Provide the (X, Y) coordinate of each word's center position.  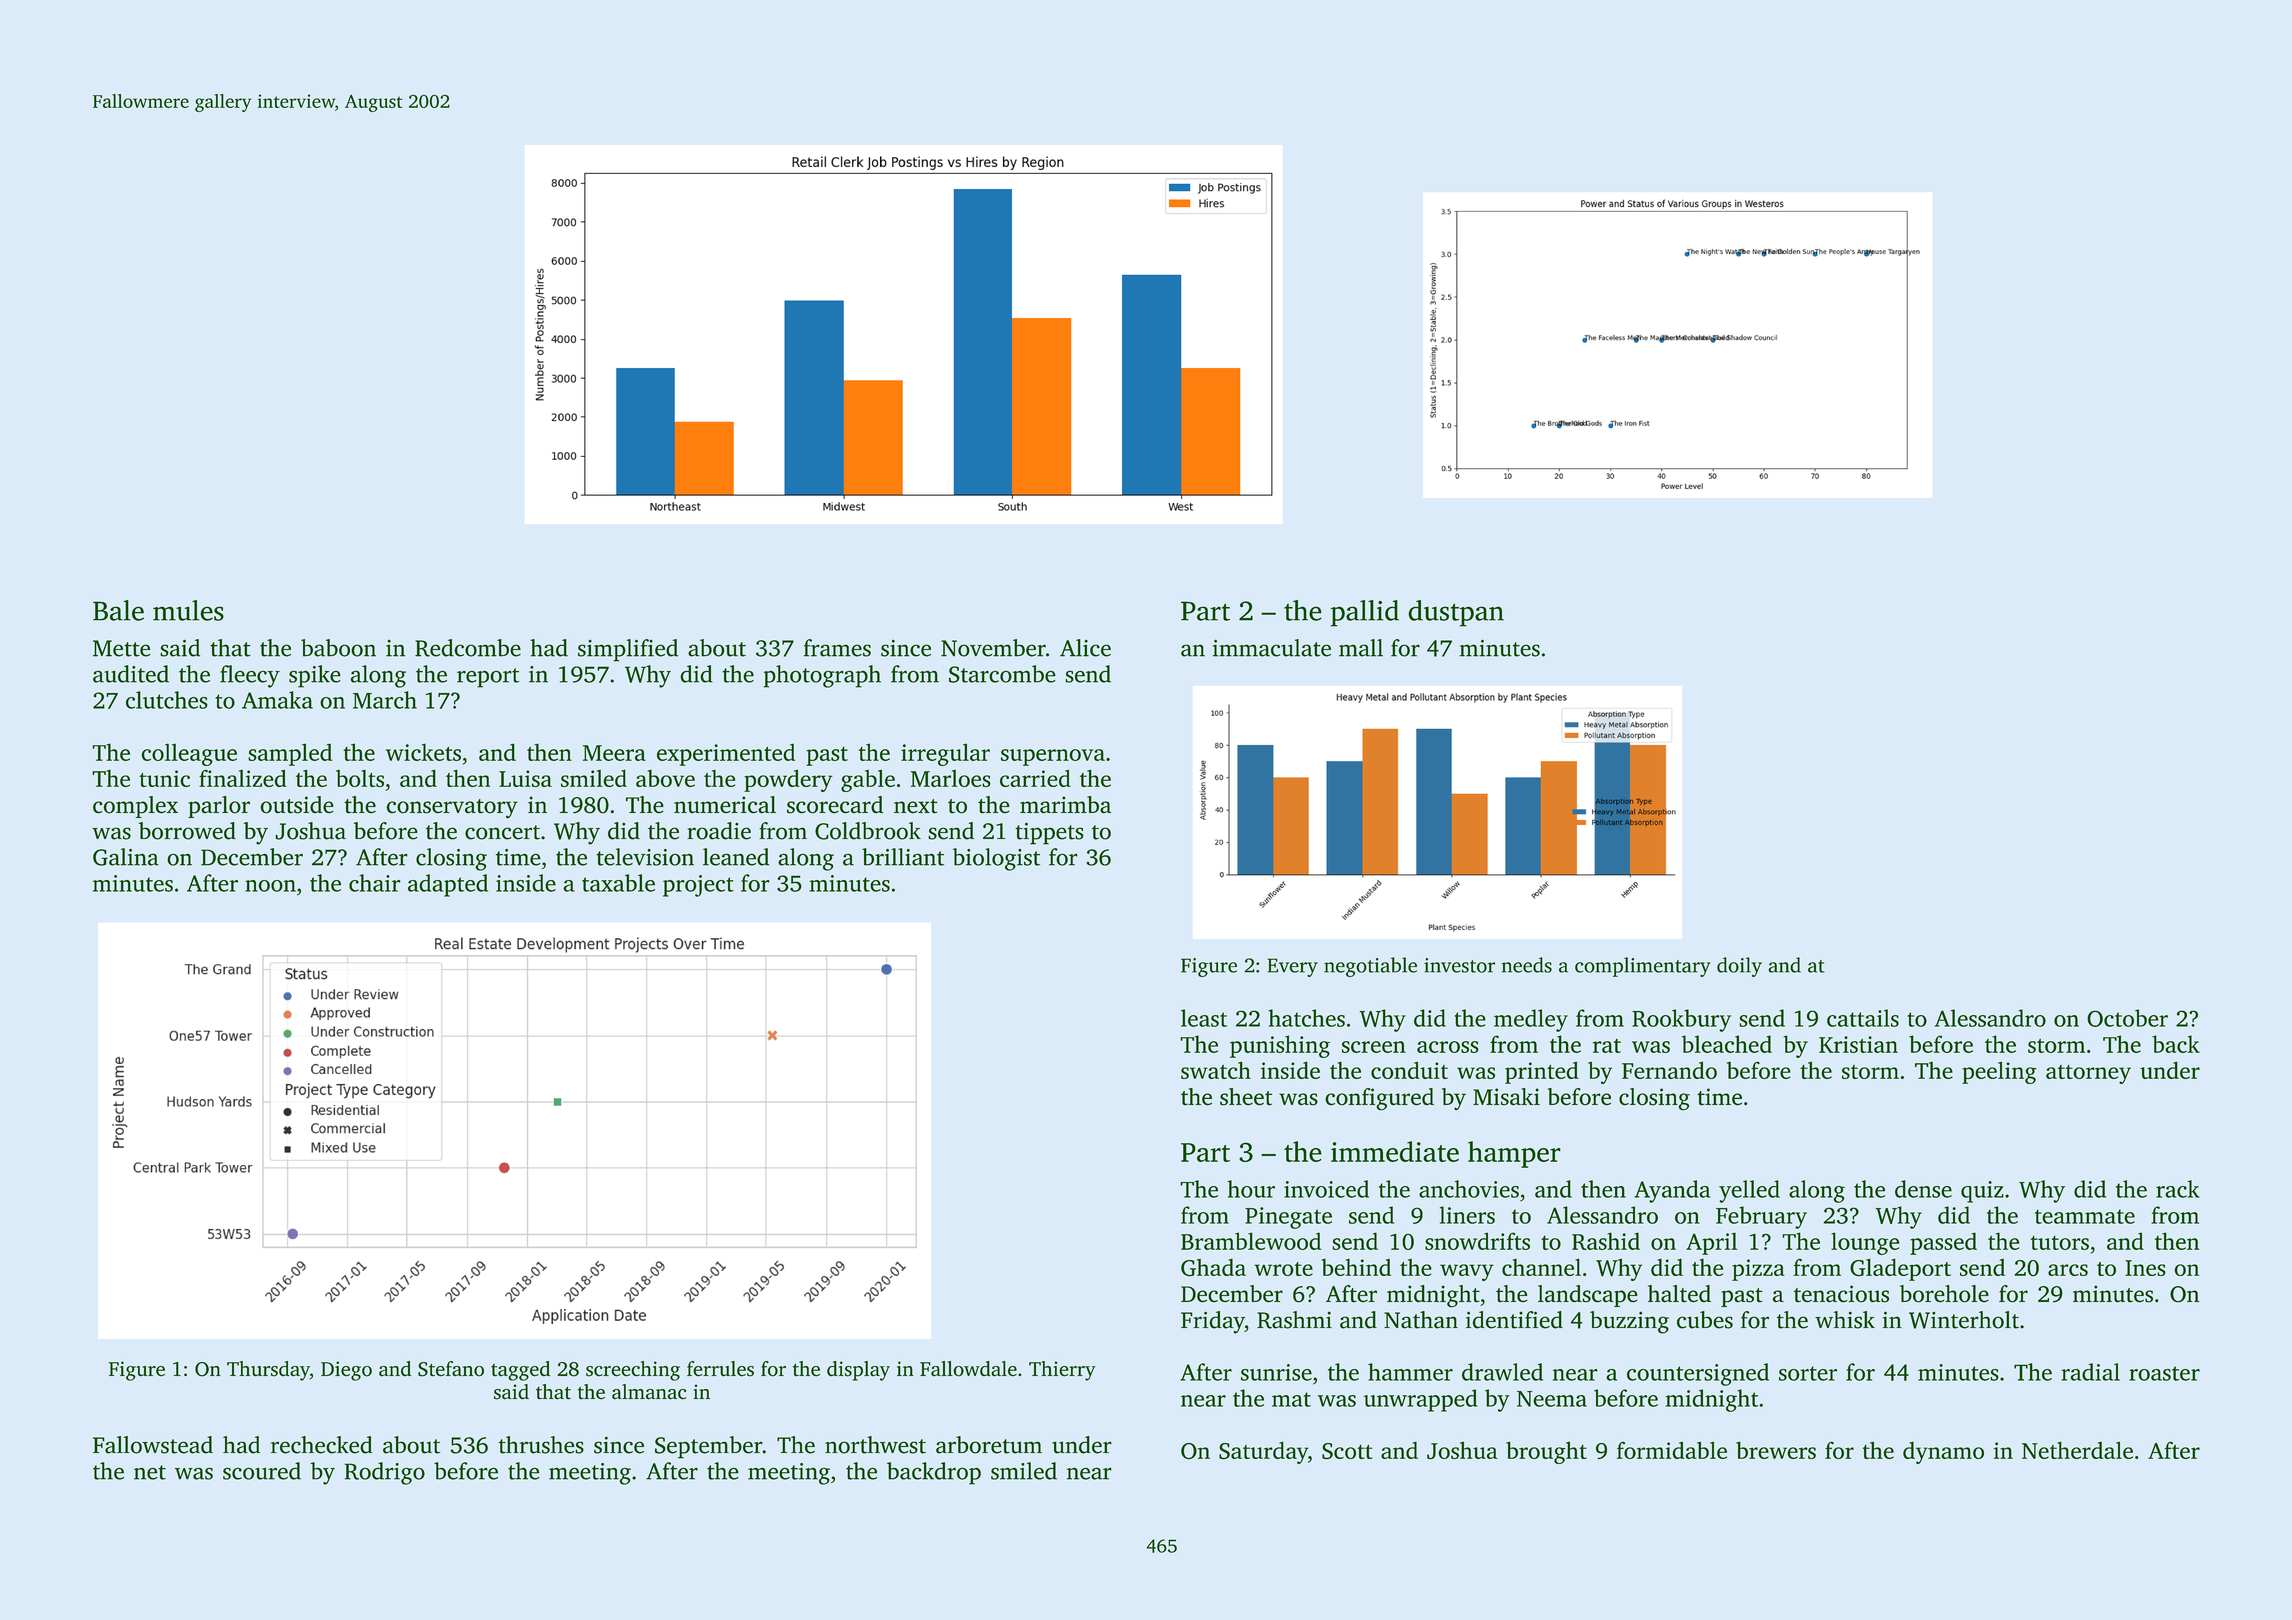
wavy (1467, 1272)
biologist (996, 859)
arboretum (989, 1445)
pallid (1365, 613)
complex (135, 807)
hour (1251, 1189)
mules (188, 610)
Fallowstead (153, 1445)
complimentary (1643, 967)
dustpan (1456, 613)
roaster (2164, 1373)
